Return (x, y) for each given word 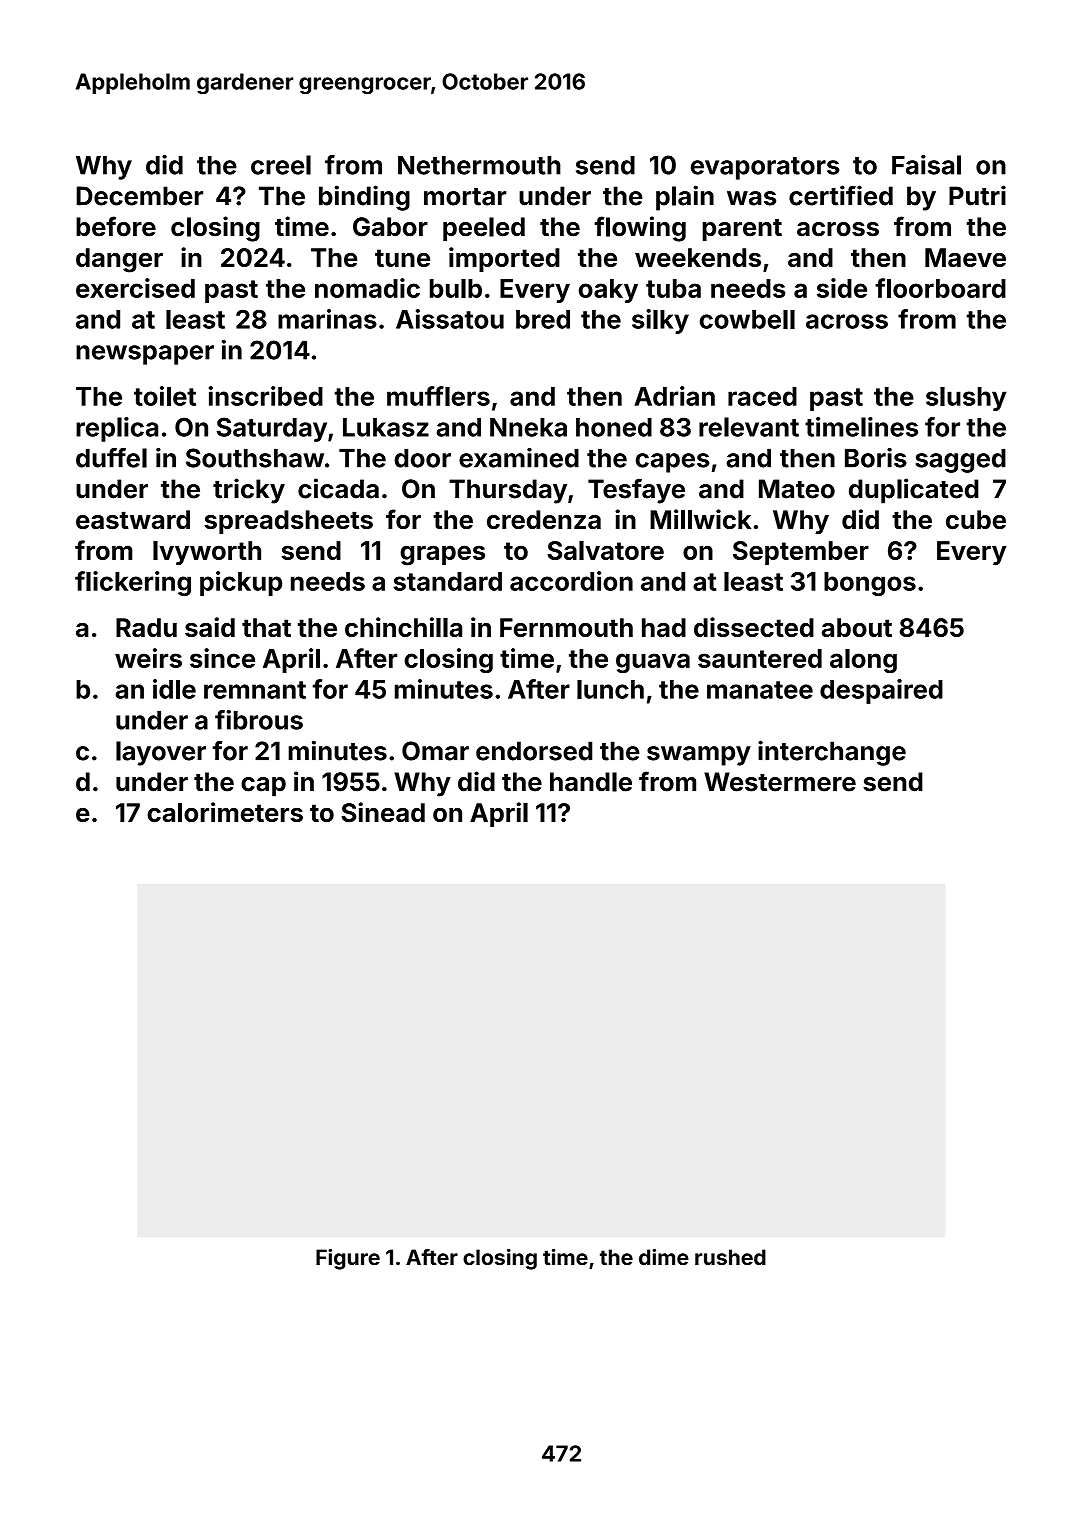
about (857, 627)
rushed (730, 1257)
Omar (435, 751)
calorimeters (225, 812)
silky (660, 321)
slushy (966, 399)
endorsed (534, 751)
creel (281, 165)
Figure (348, 1259)
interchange (832, 753)
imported (504, 259)
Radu (146, 627)
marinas (327, 319)
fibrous (259, 720)
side (842, 288)
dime (664, 1257)
